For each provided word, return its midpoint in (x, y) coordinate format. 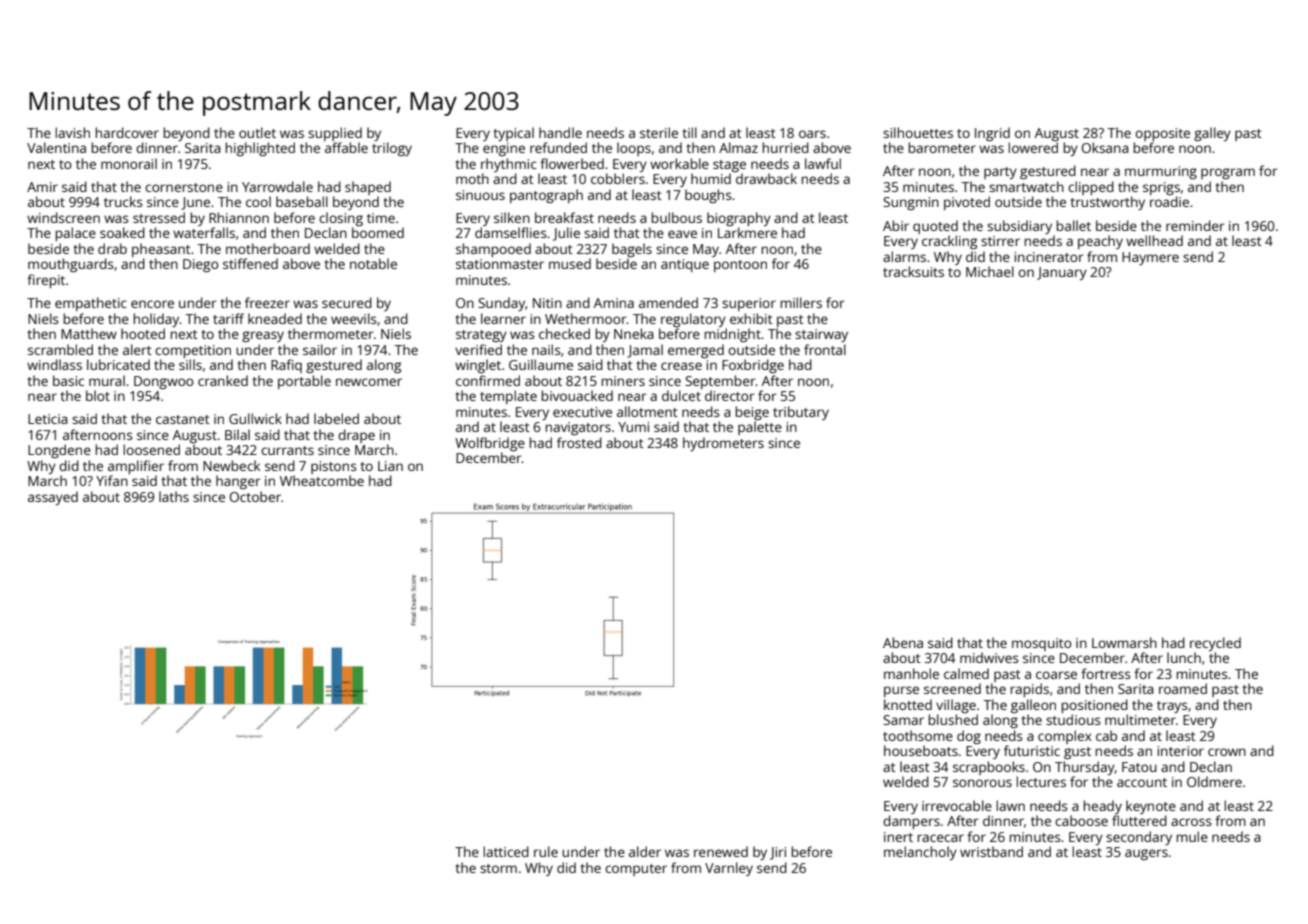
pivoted (967, 203)
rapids (1029, 690)
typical (513, 134)
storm (498, 868)
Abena (903, 642)
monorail (129, 163)
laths (174, 496)
